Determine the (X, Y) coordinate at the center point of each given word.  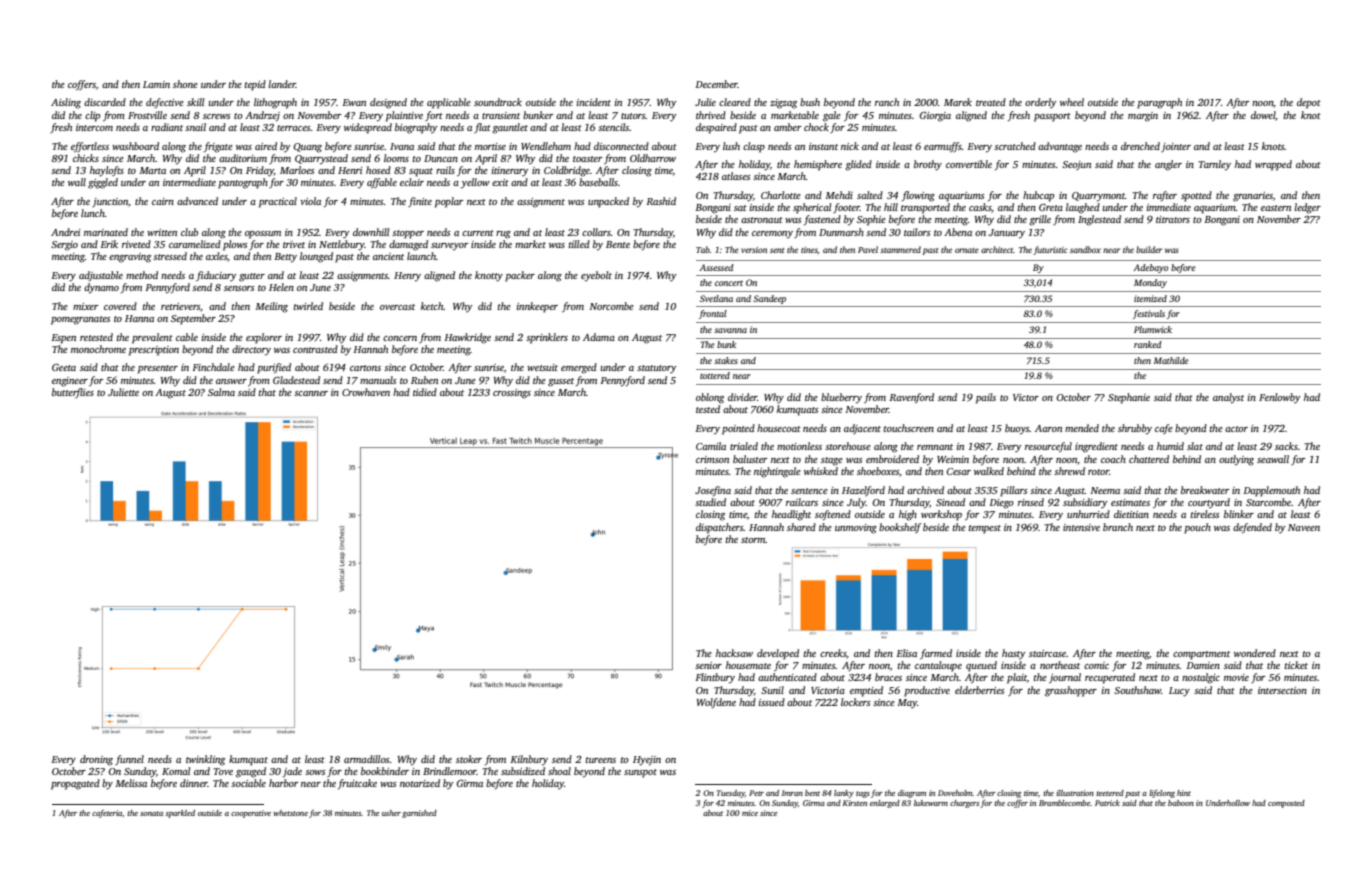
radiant (167, 127)
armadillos (367, 759)
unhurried (1088, 514)
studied (710, 502)
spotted (1196, 196)
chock (816, 127)
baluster (750, 459)
